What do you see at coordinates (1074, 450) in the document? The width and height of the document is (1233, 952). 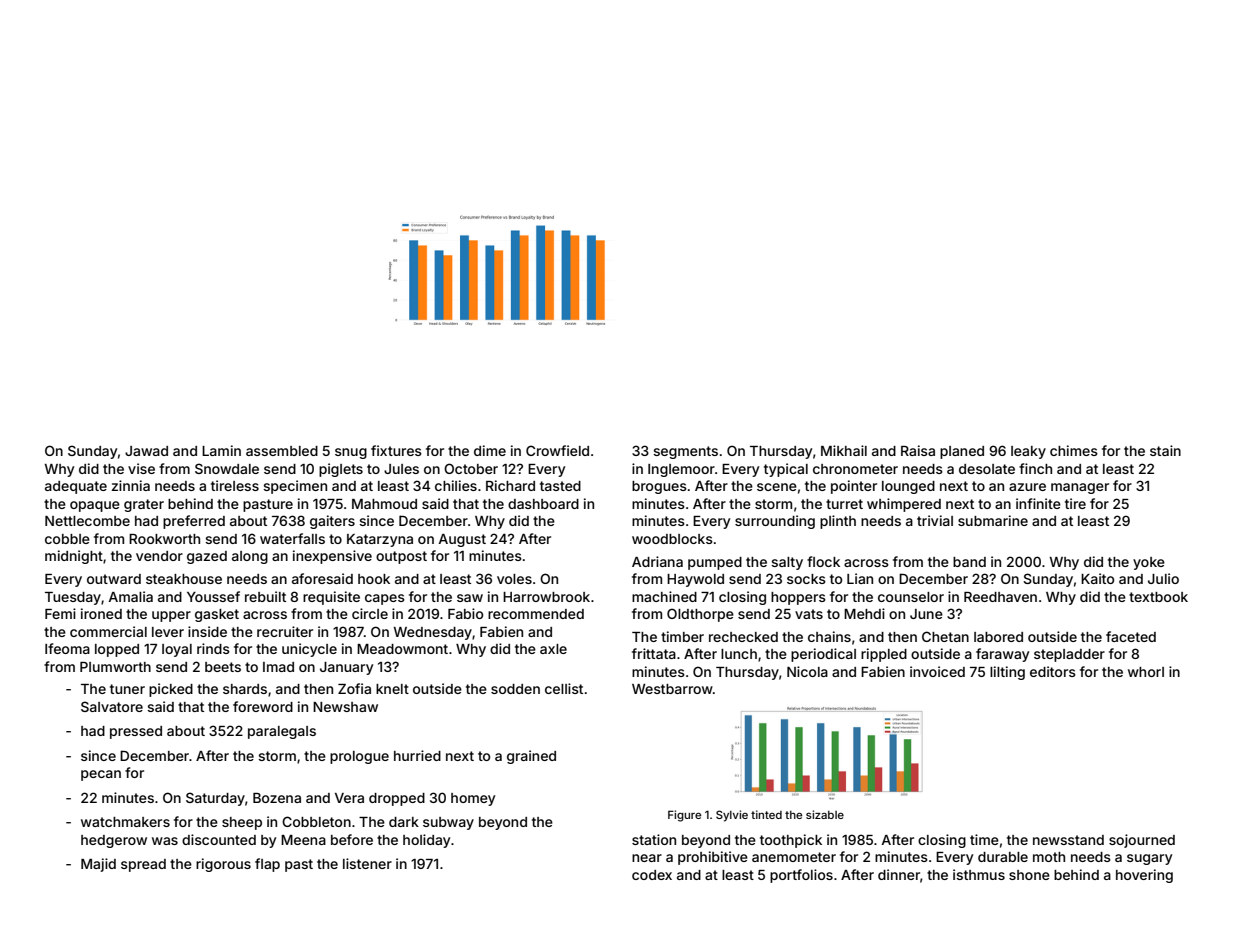 I see `chimes` at bounding box center [1074, 450].
